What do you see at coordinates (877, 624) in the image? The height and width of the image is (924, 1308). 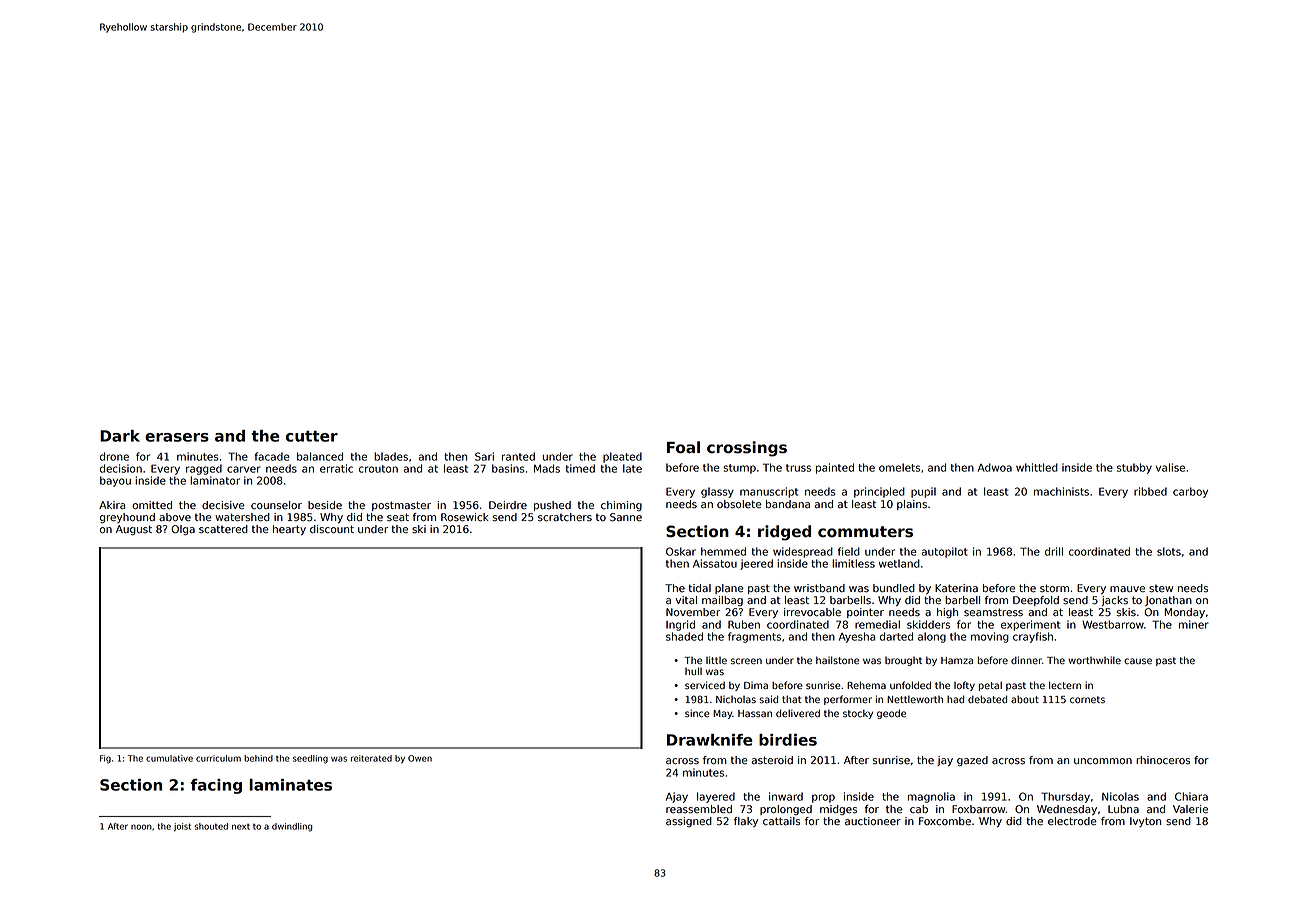 I see `remedial` at bounding box center [877, 624].
